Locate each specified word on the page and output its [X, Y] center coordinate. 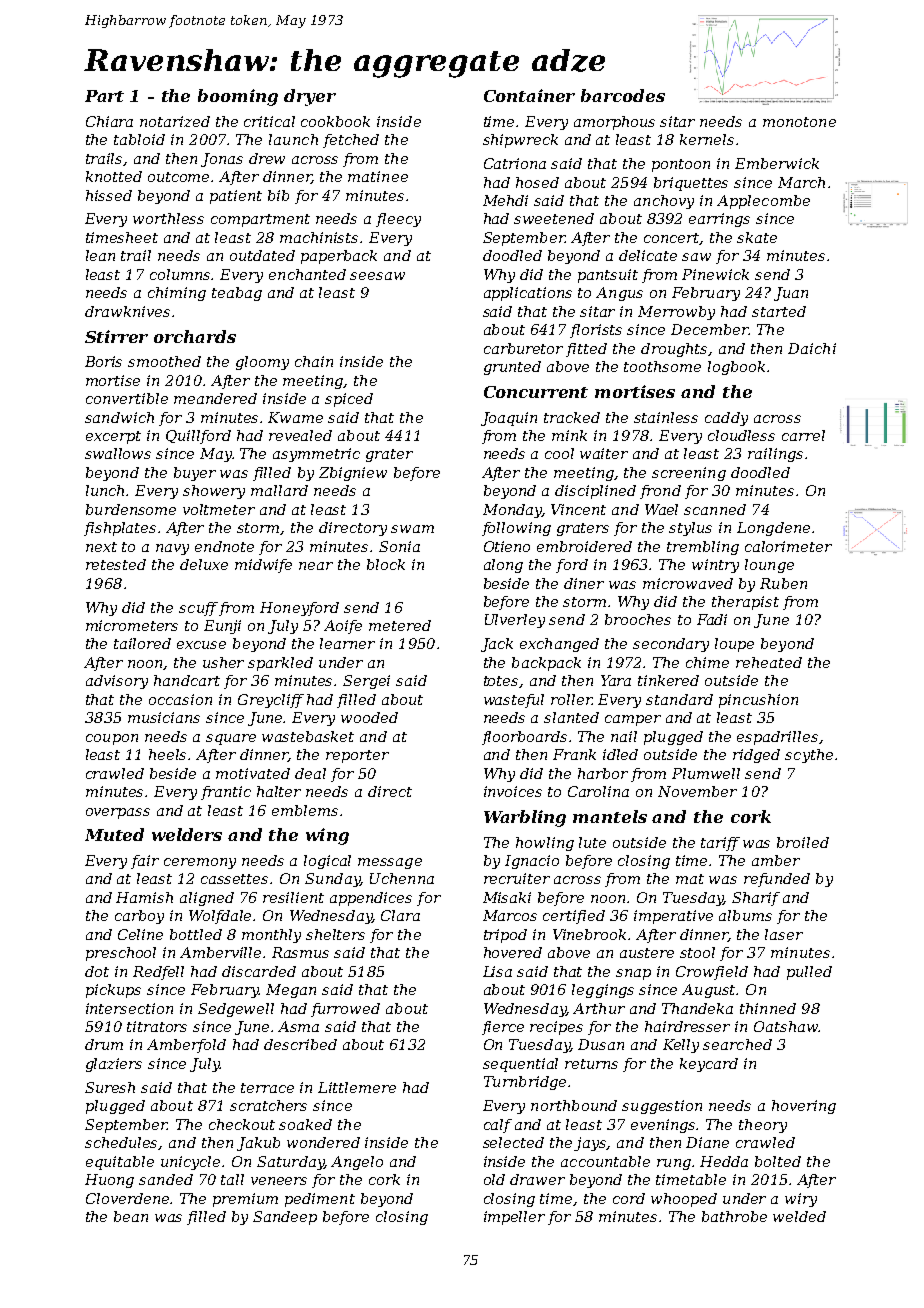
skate [757, 237]
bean [131, 1216]
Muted [114, 834]
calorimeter [788, 546]
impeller [514, 1218]
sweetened [554, 218]
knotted [114, 176]
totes [501, 681]
